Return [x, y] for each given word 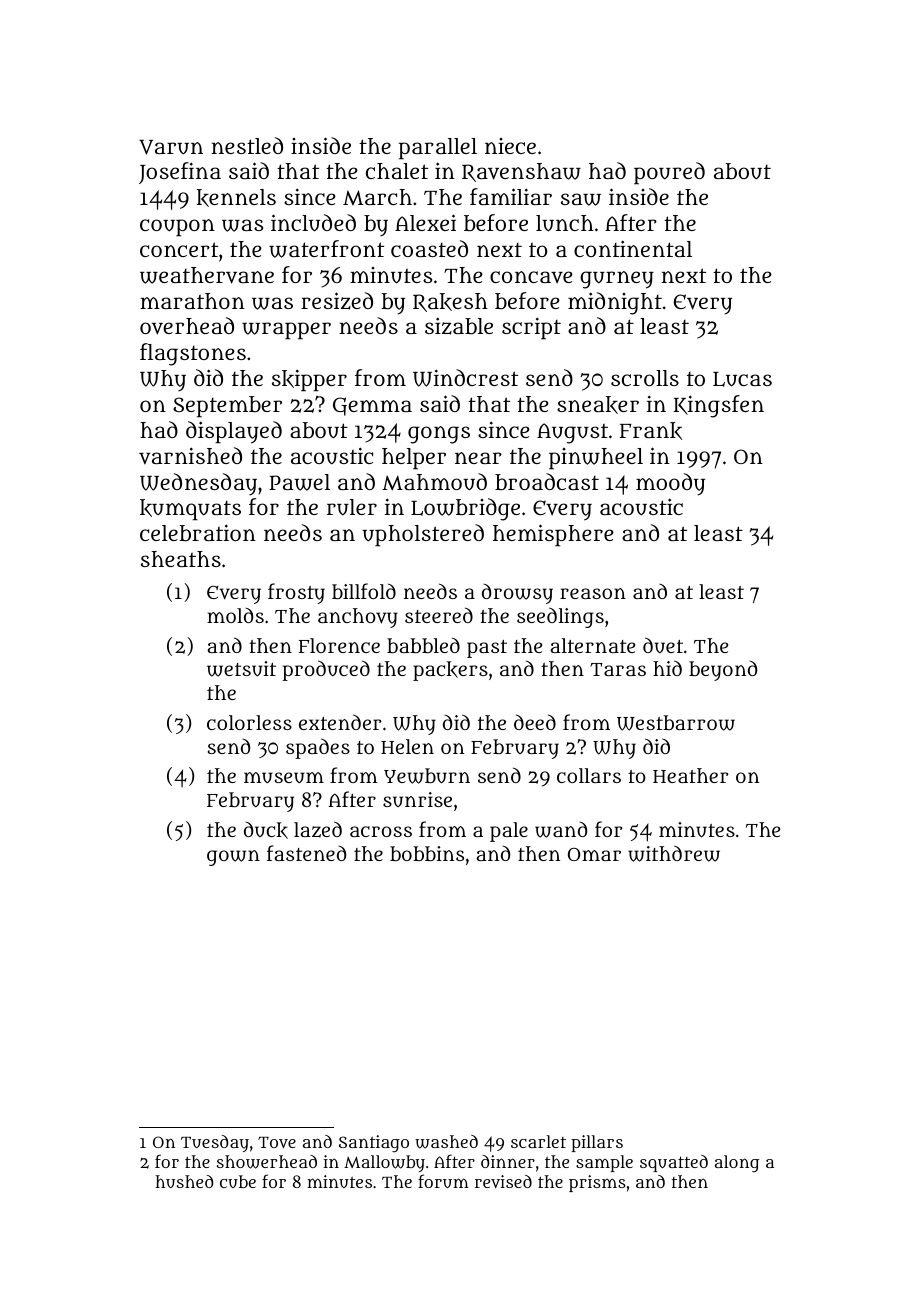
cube [238, 1181]
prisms [597, 1183]
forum [443, 1181]
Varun [171, 147]
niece [510, 146]
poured [669, 173]
